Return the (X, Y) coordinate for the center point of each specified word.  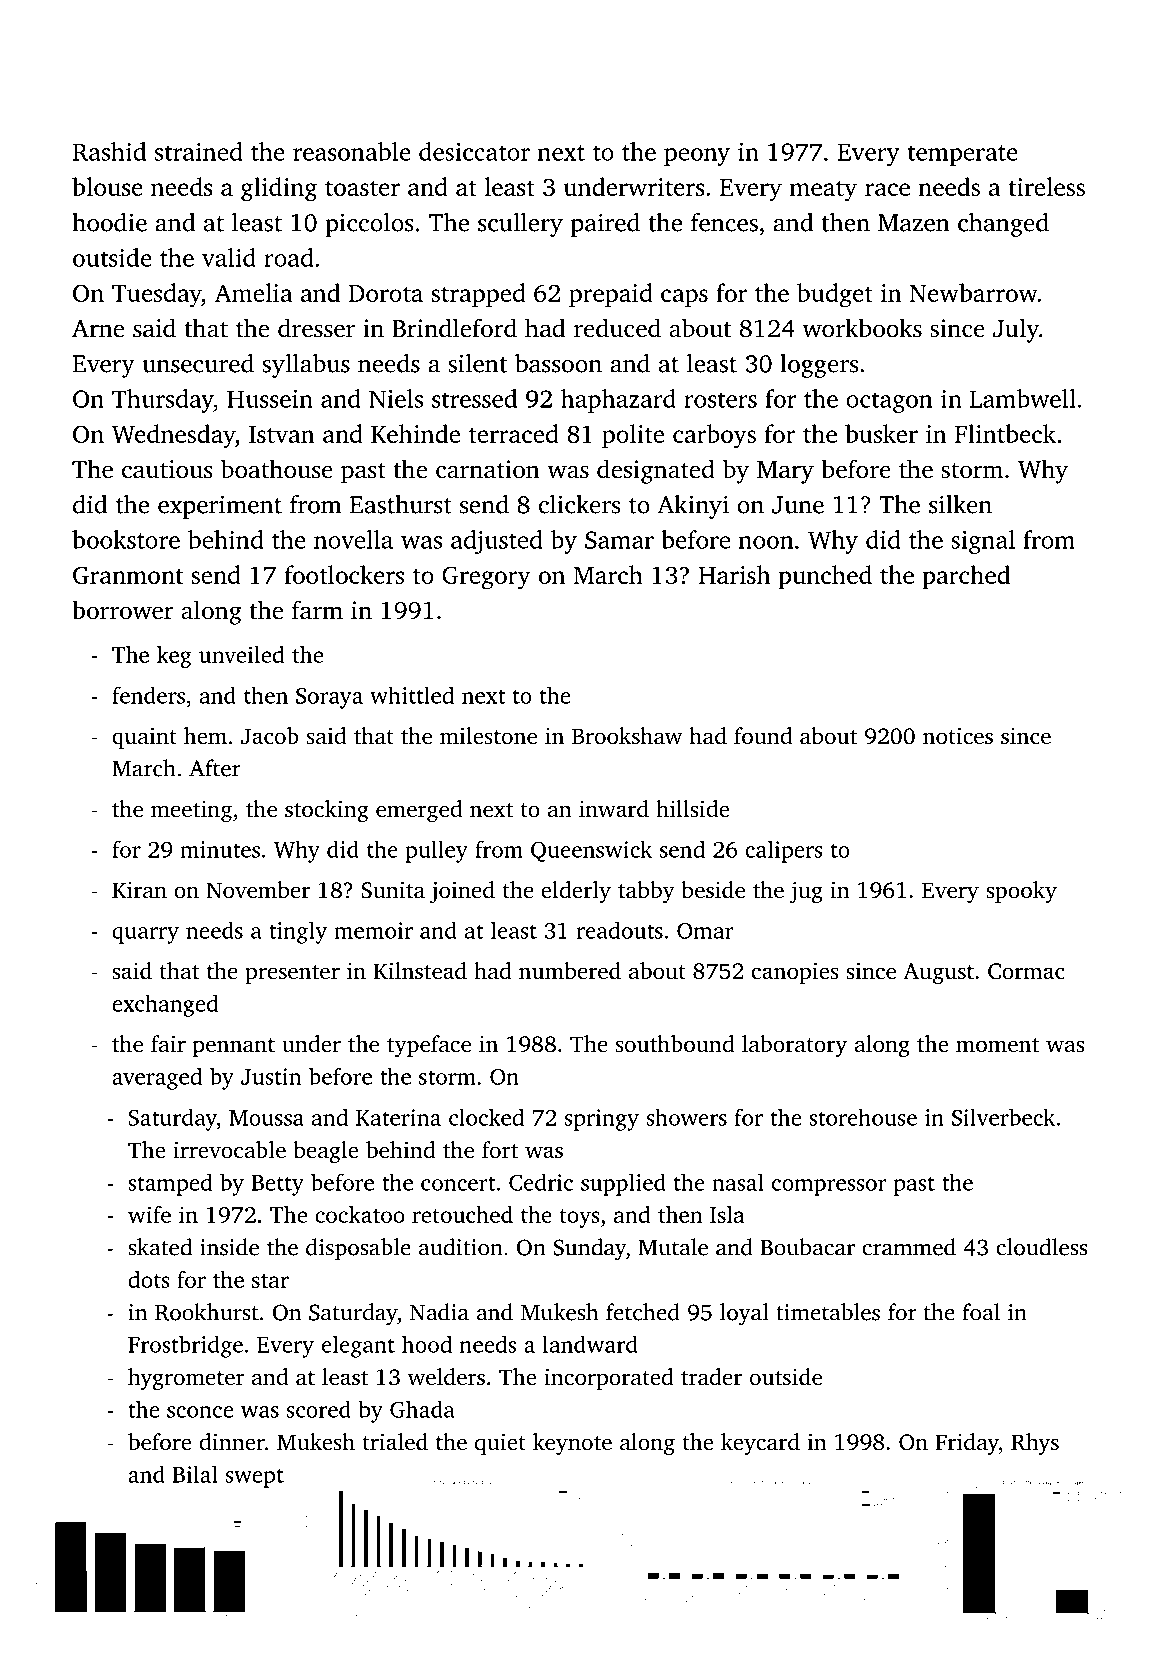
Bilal (195, 1474)
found (763, 736)
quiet (500, 1444)
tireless (1046, 186)
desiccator (474, 151)
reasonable (352, 151)
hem (205, 735)
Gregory (486, 578)
